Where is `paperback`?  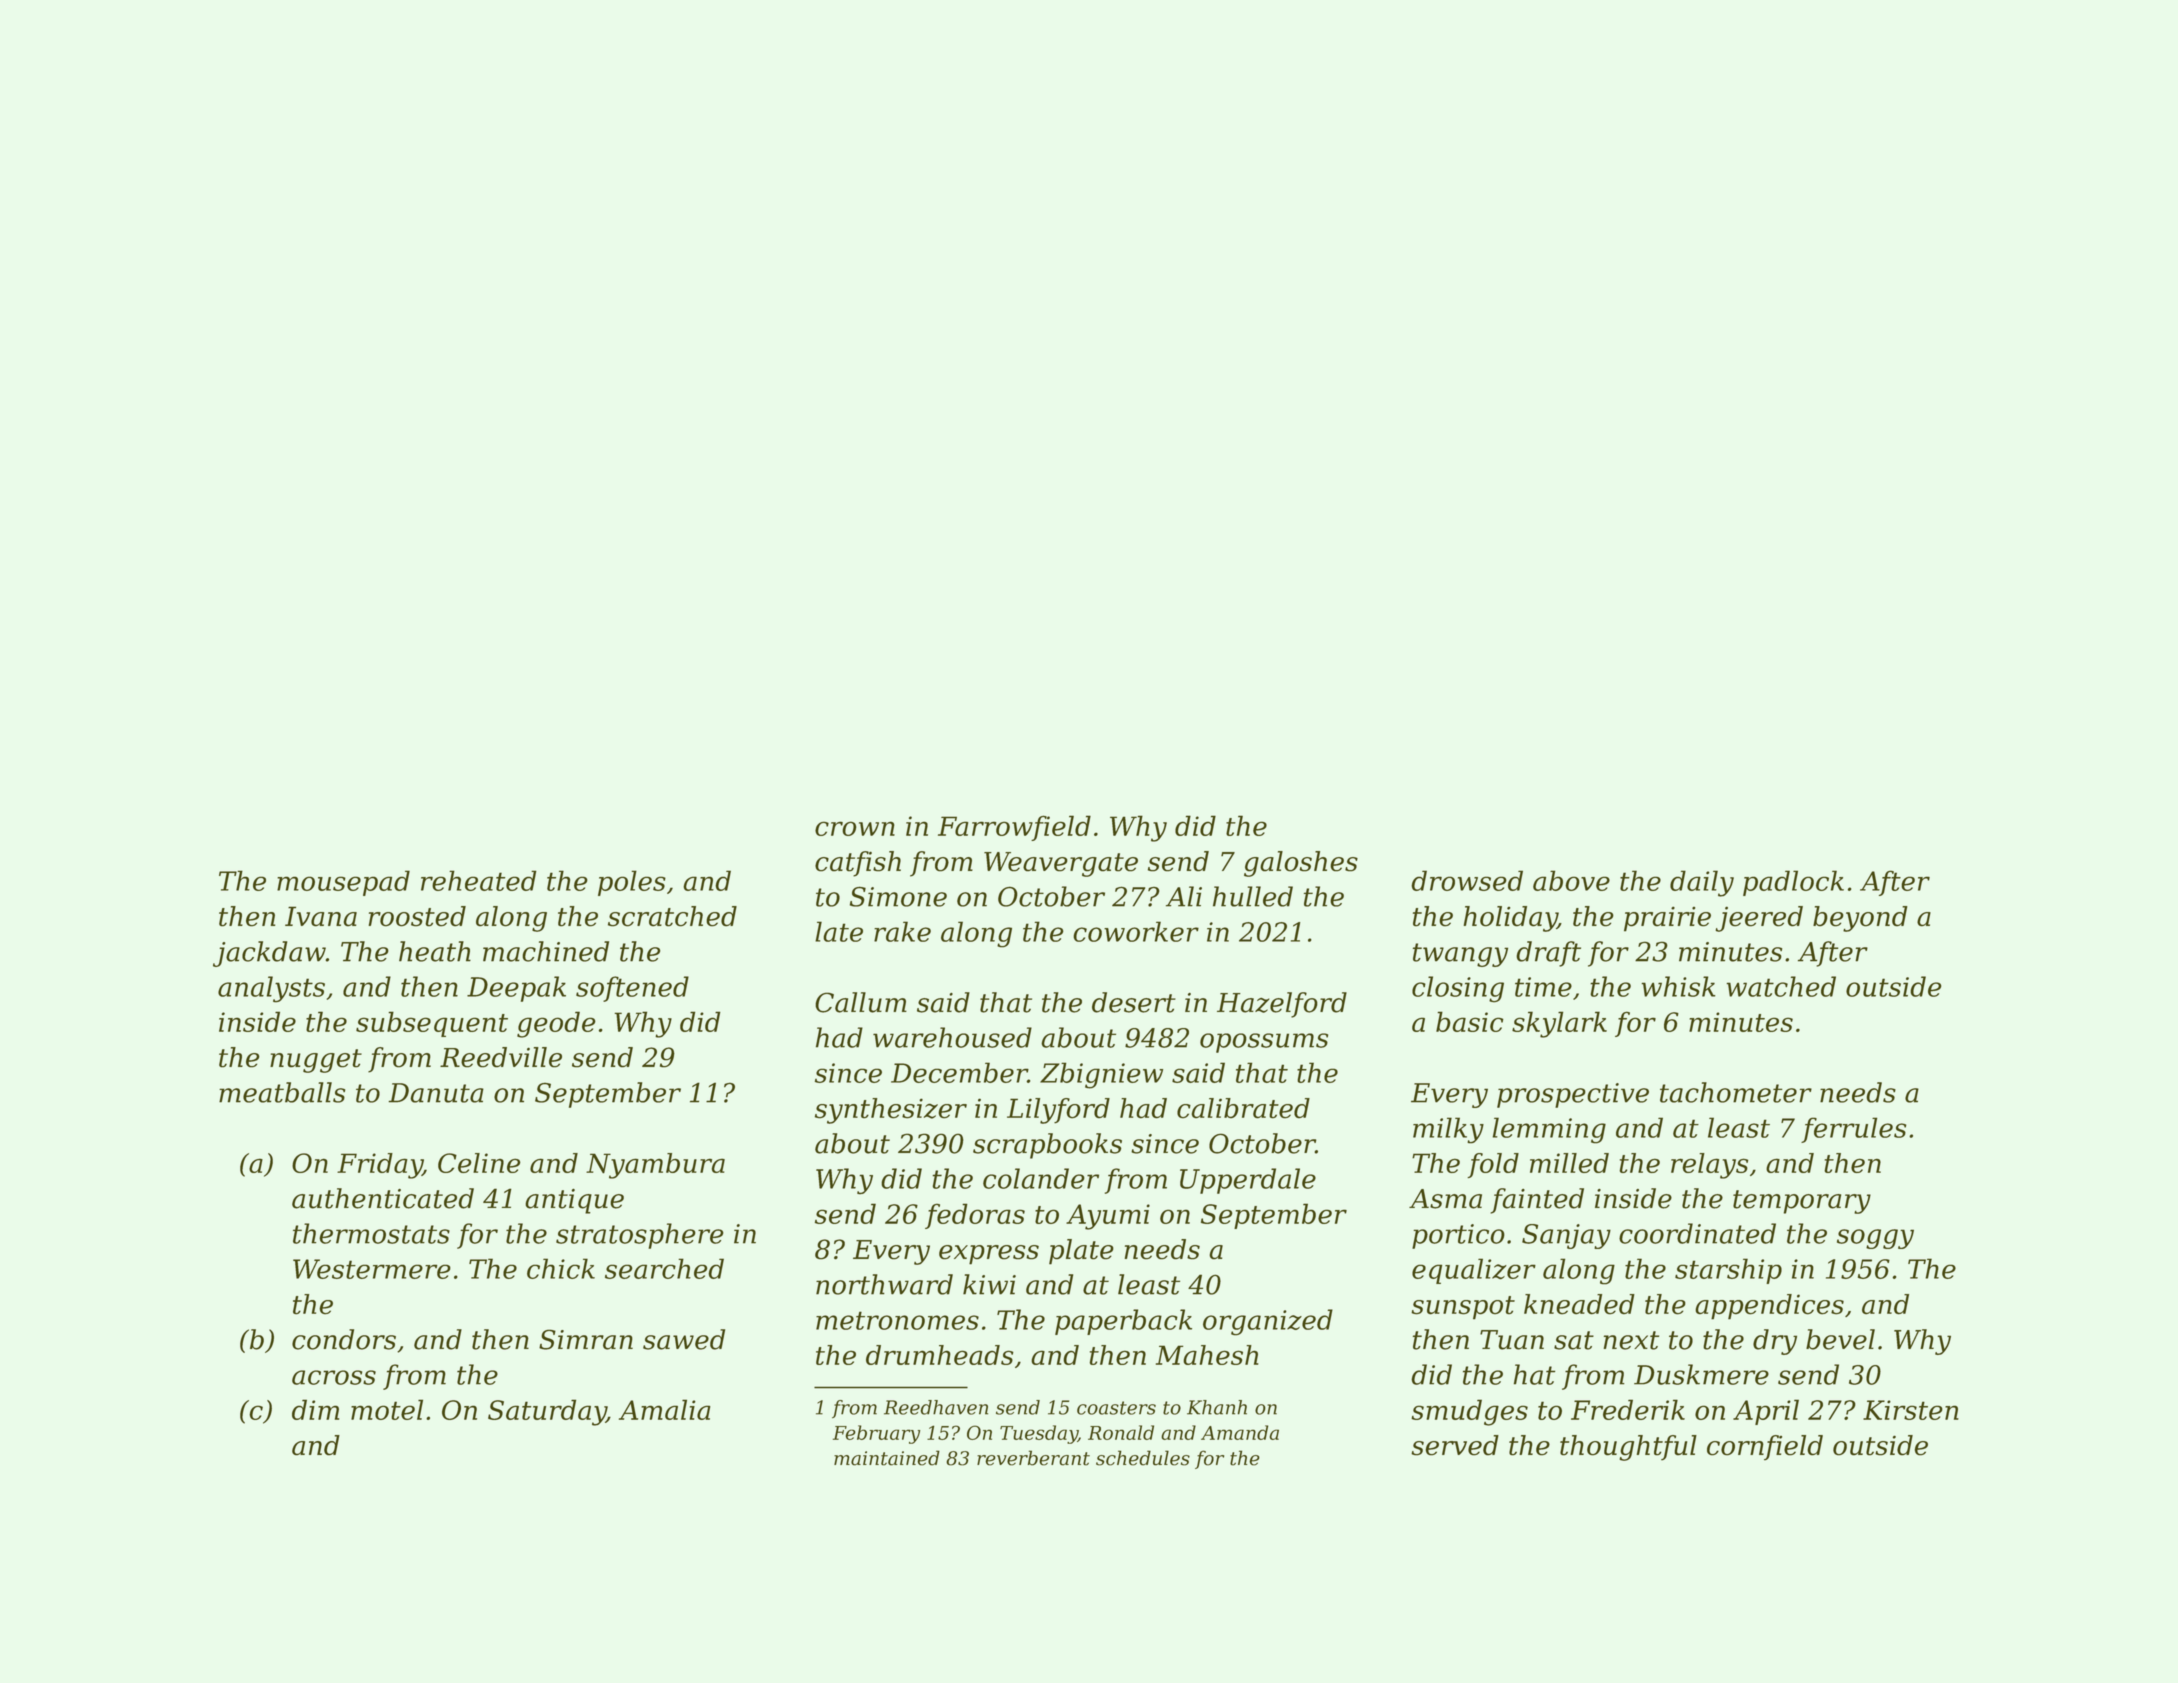 paperback is located at coordinates (1123, 1322).
